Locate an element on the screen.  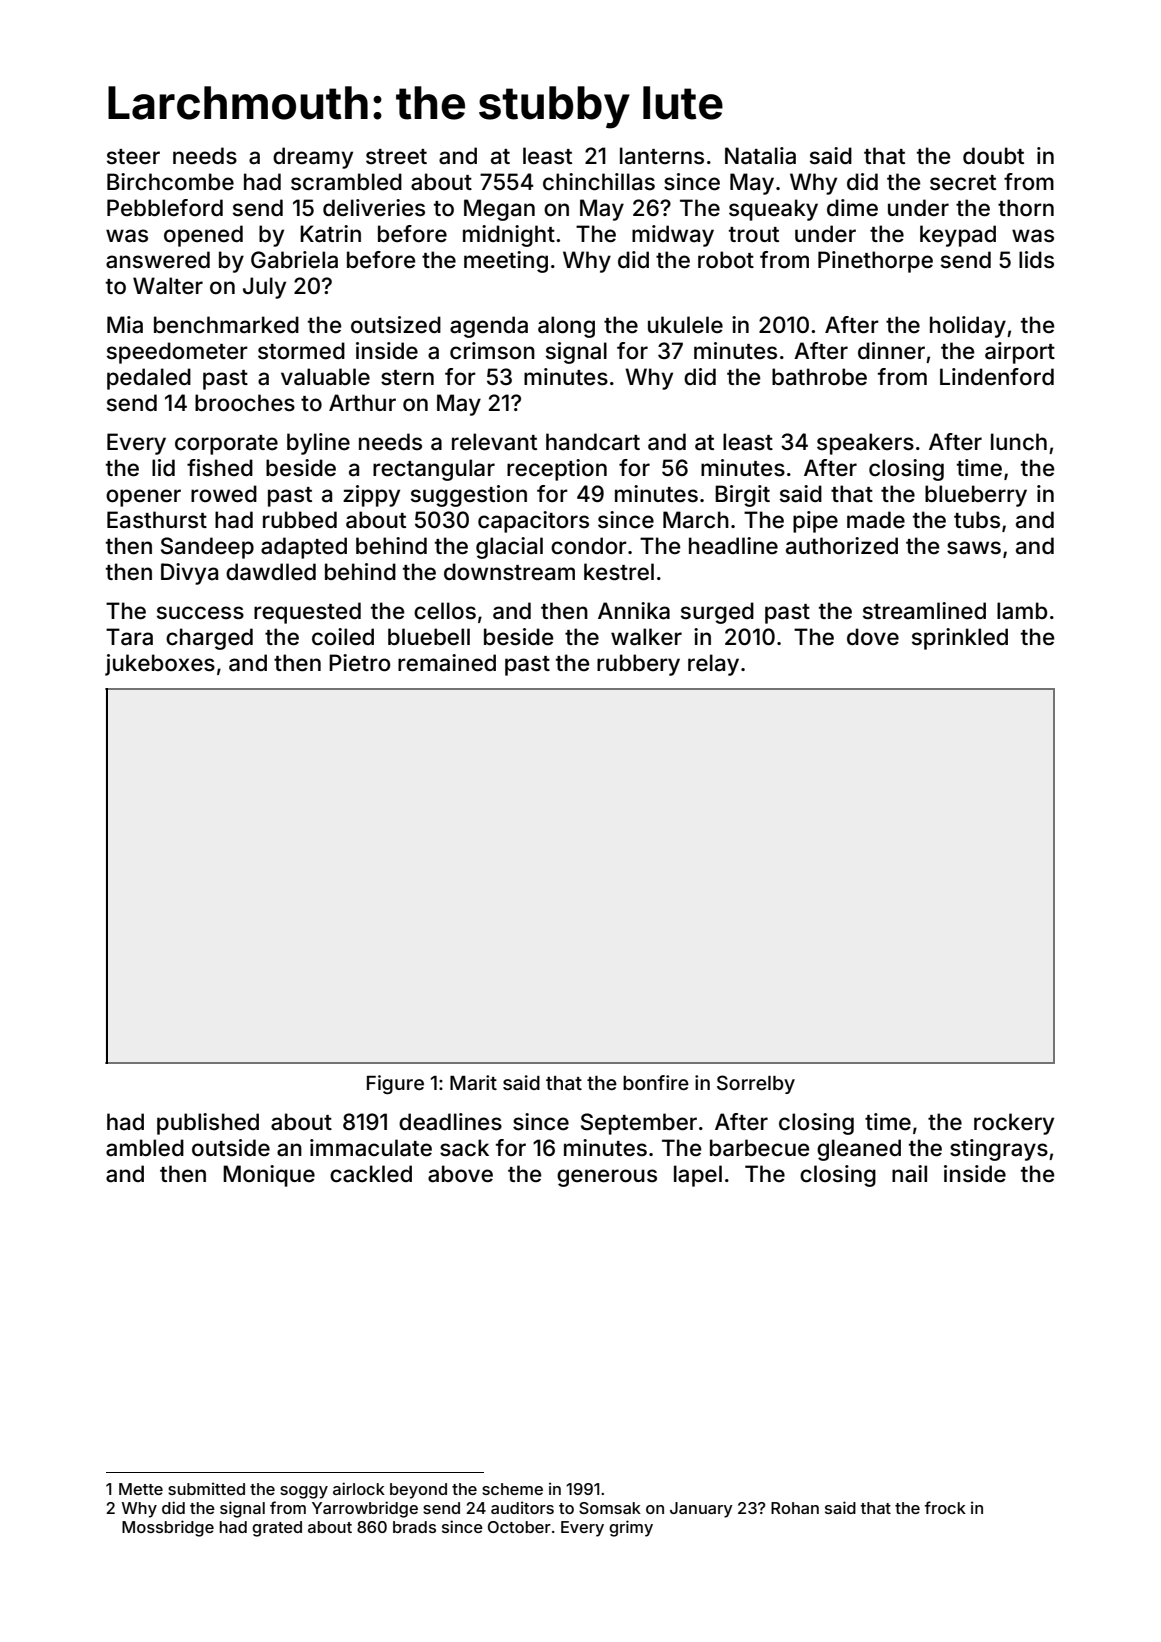
handcart is located at coordinates (593, 442).
